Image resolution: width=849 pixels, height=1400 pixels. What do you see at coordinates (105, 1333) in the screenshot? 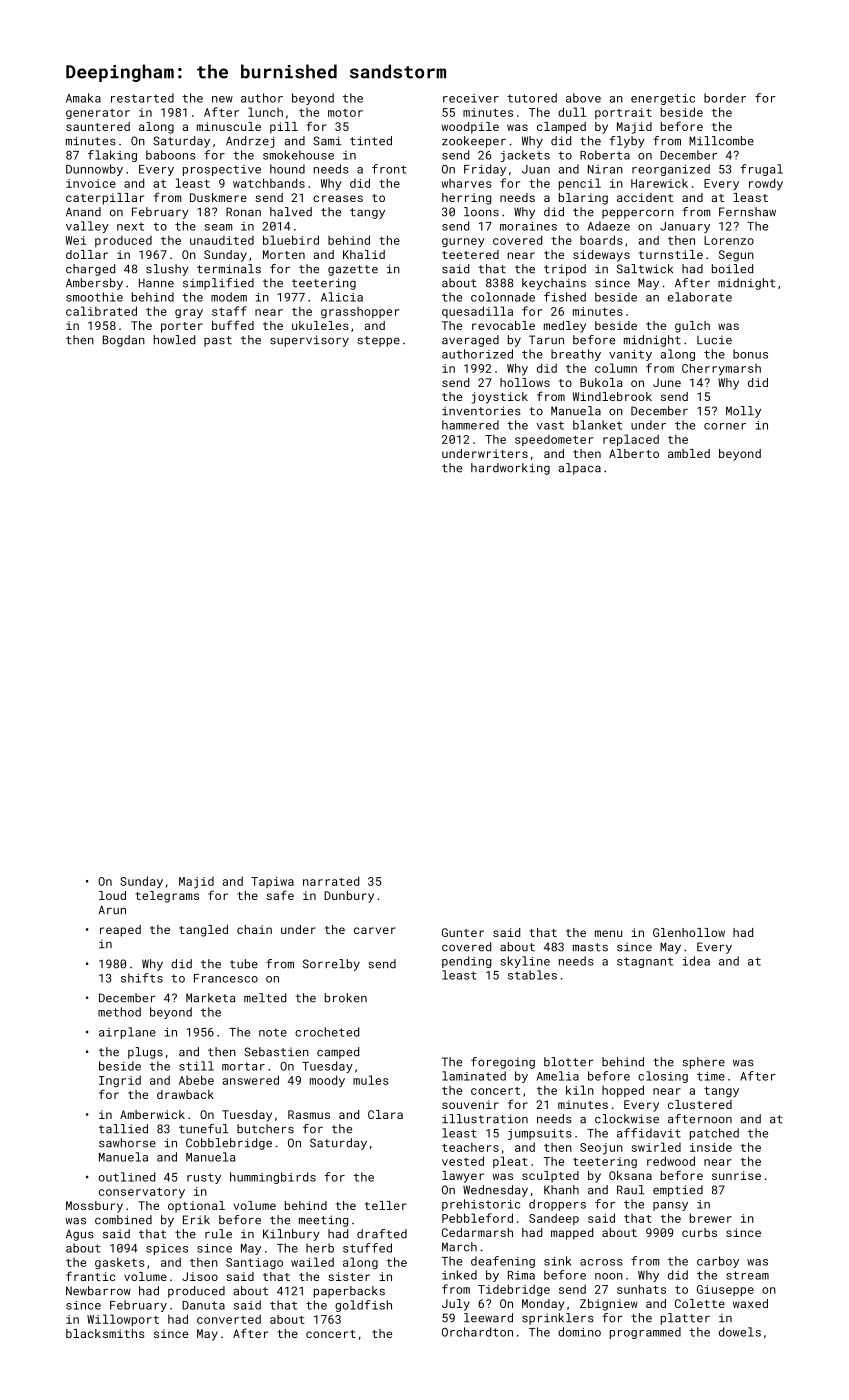
I see `blacksmiths` at bounding box center [105, 1333].
